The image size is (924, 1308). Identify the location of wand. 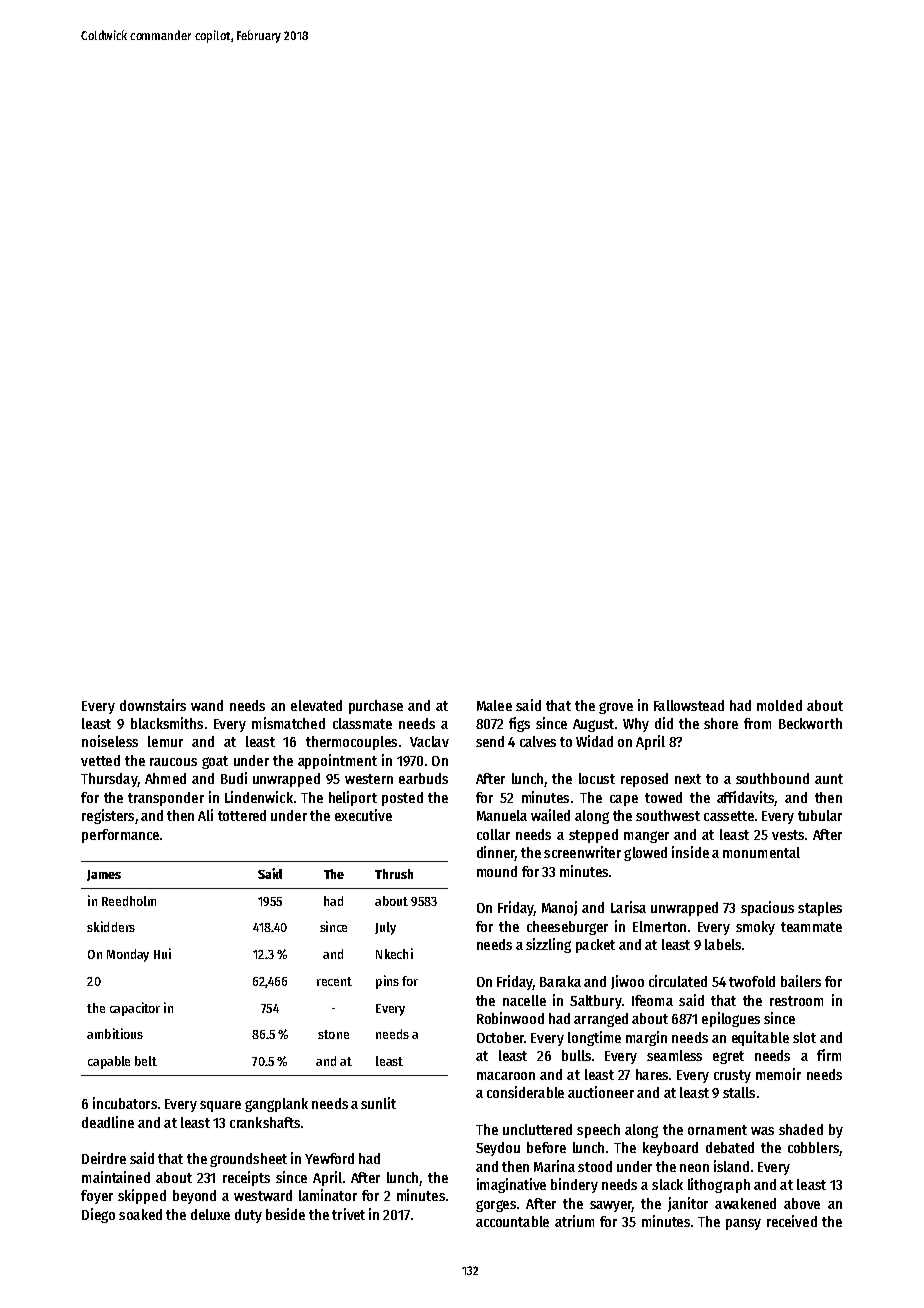
(207, 705).
